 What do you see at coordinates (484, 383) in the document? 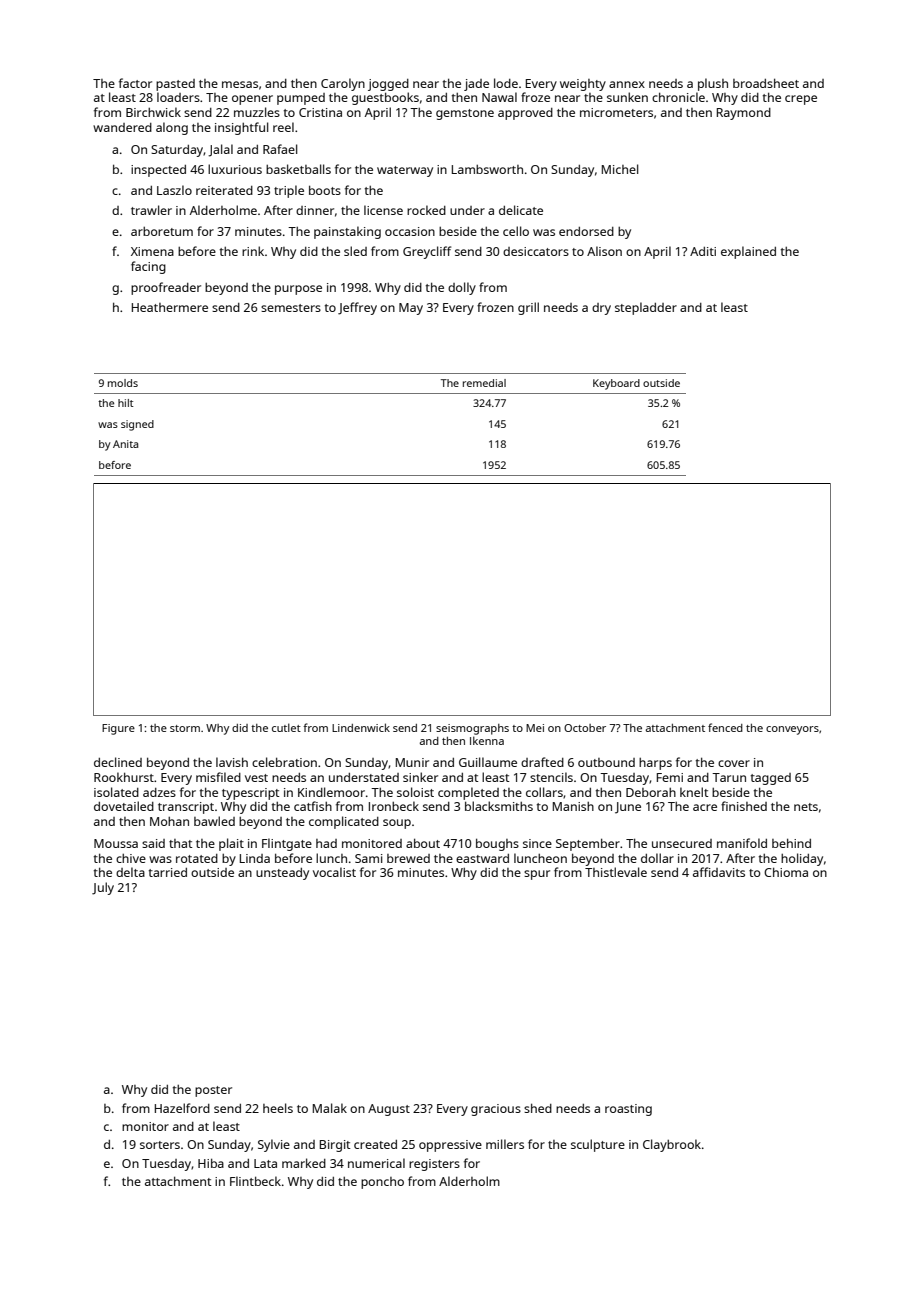
I see `remedial` at bounding box center [484, 383].
